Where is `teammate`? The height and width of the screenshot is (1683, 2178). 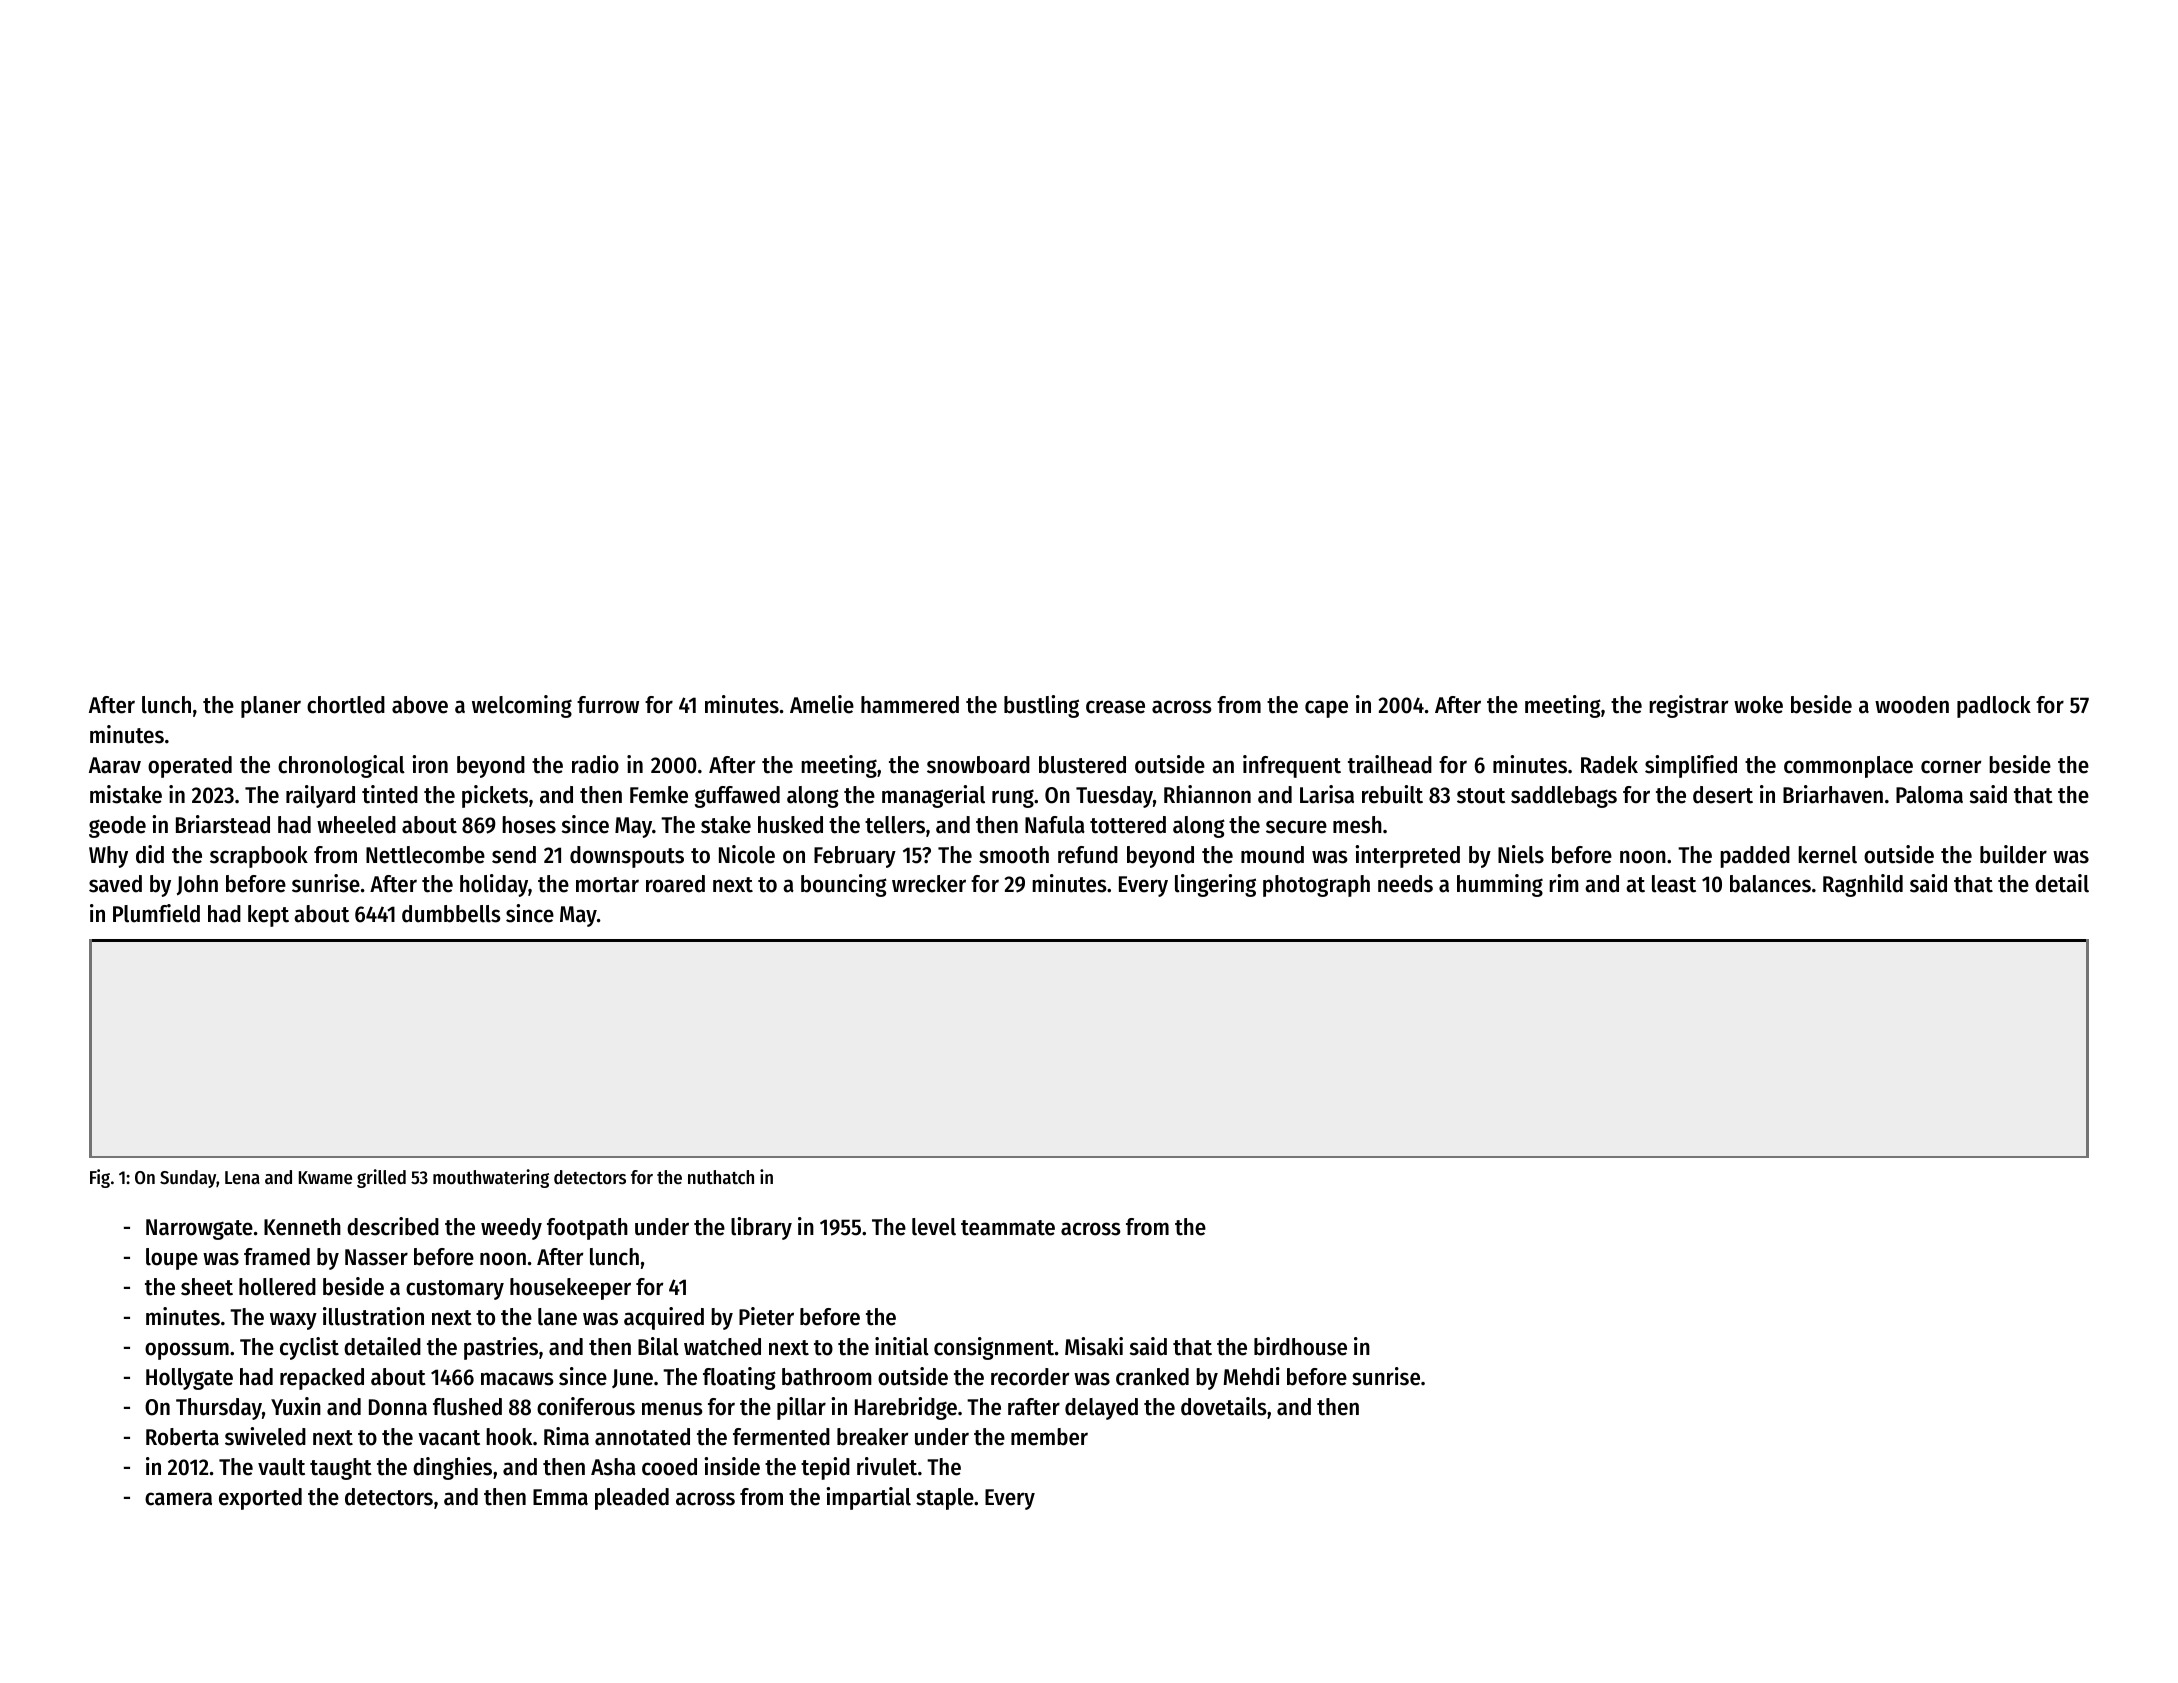
teammate is located at coordinates (1008, 1228).
